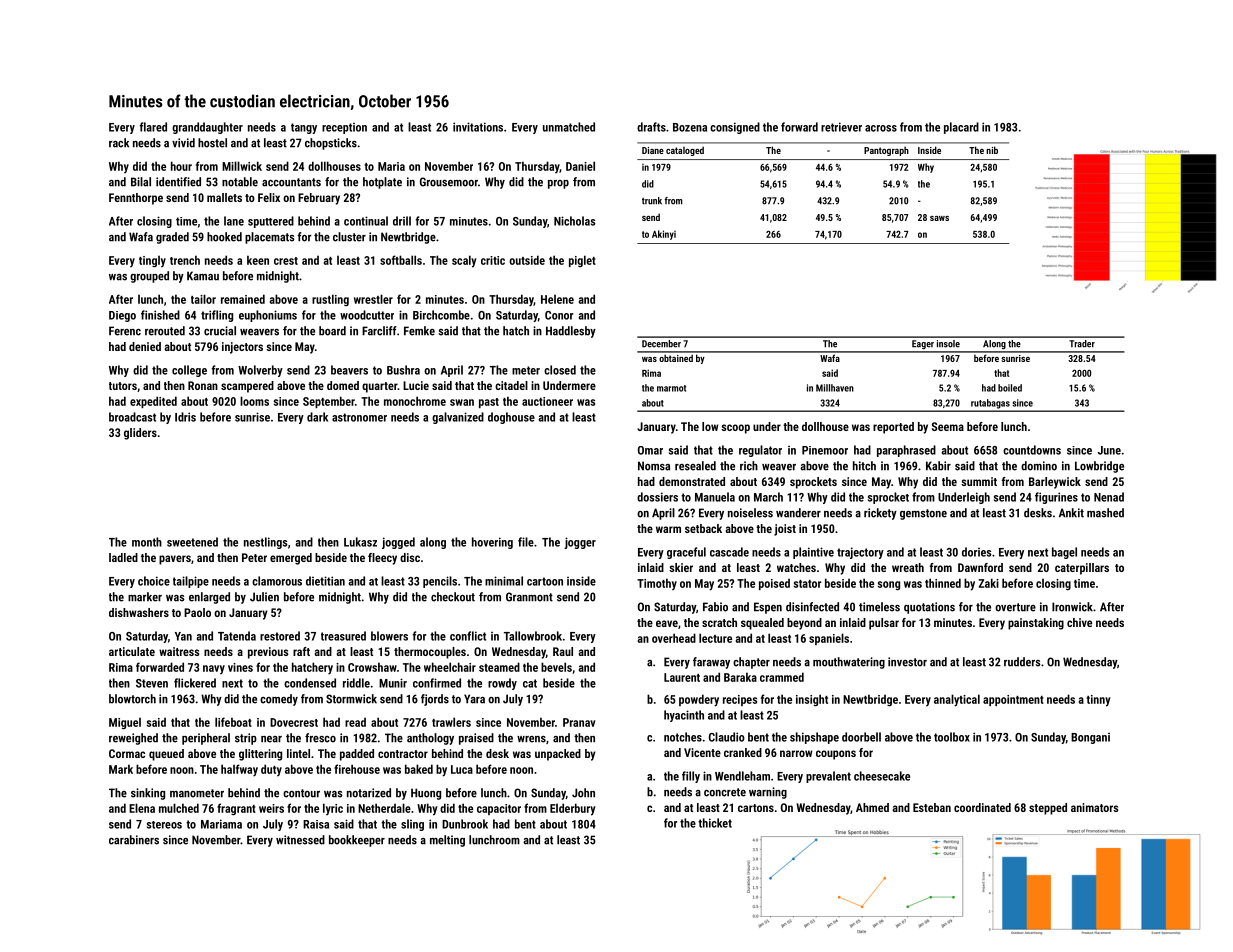 The height and width of the screenshot is (952, 1233). Describe the element at coordinates (1056, 498) in the screenshot. I see `figurines` at that location.
